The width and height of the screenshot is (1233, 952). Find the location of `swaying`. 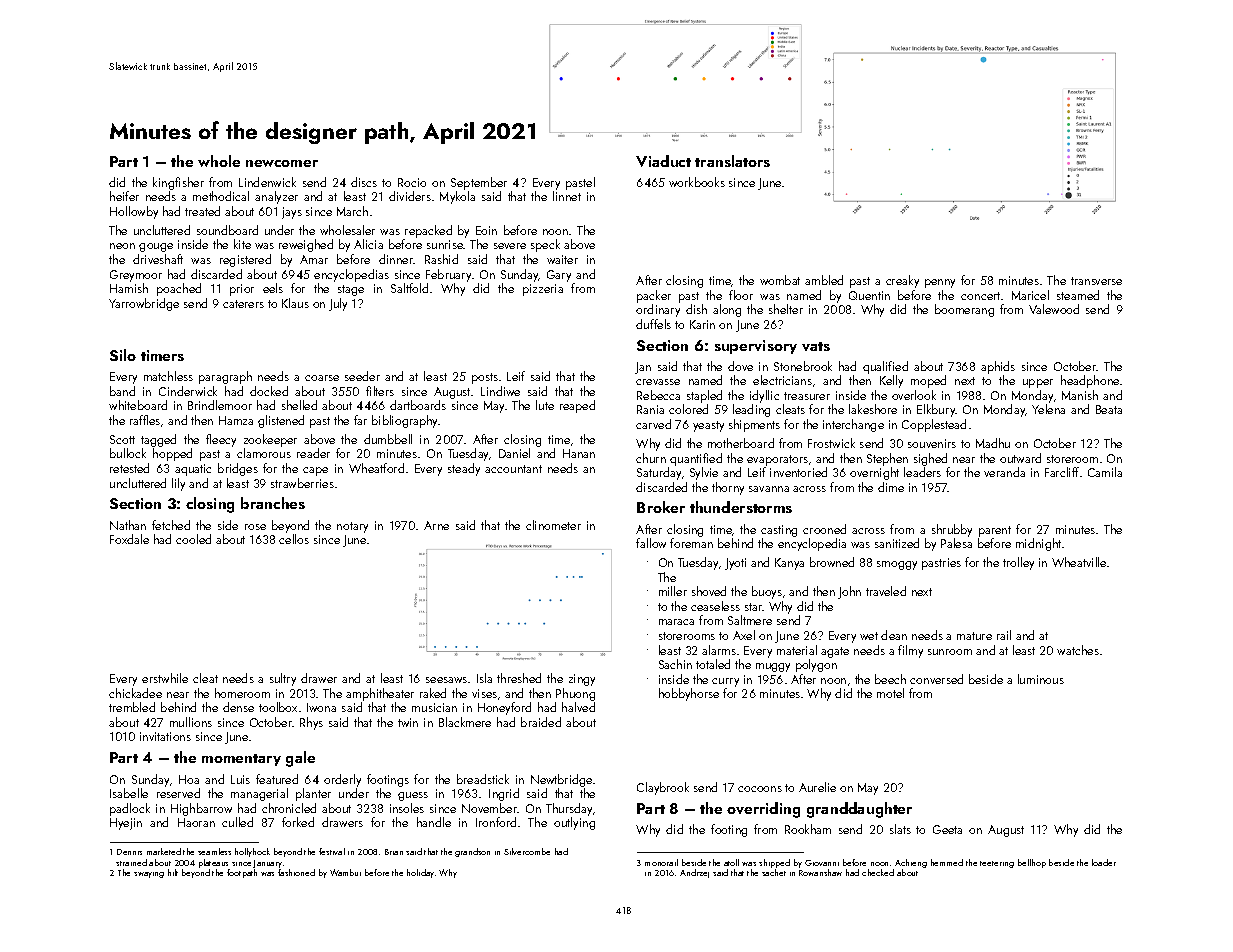

swaying is located at coordinates (149, 875).
